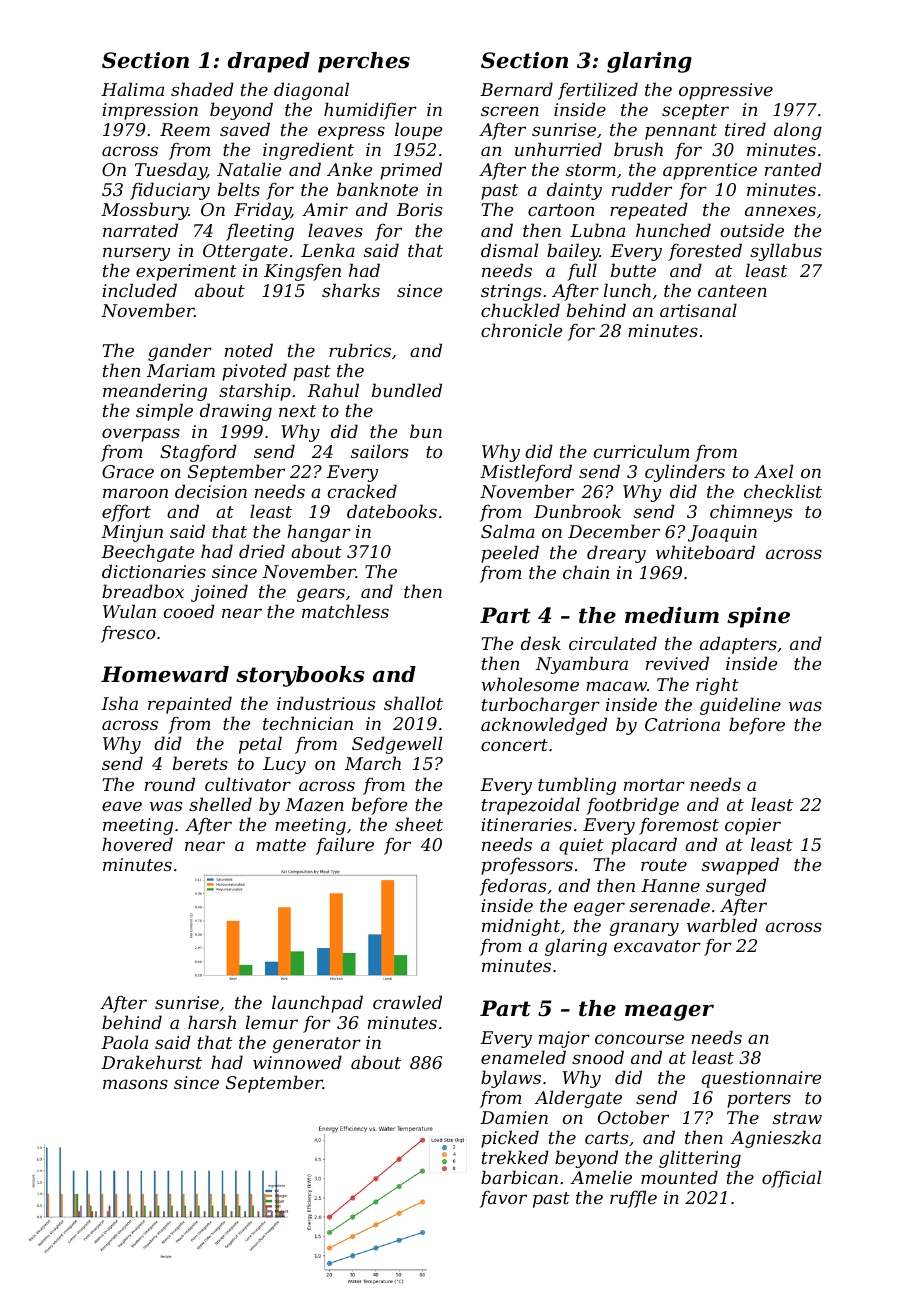 This document has width=924, height=1308. What do you see at coordinates (186, 272) in the document?
I see `experiment` at bounding box center [186, 272].
